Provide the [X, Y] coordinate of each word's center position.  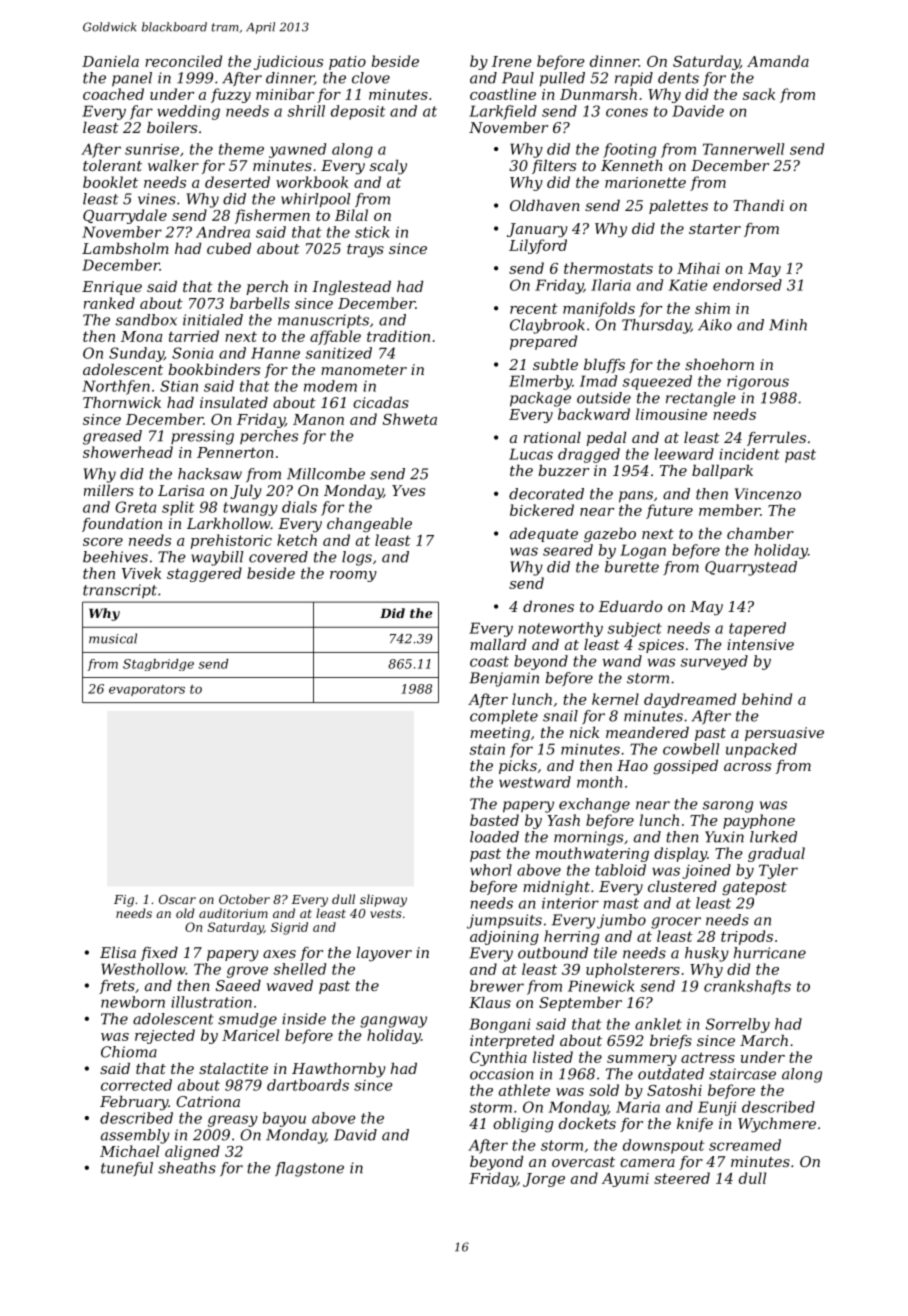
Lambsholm [125, 248]
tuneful [127, 1169]
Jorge [544, 1180]
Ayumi [625, 1180]
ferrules [776, 439]
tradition [398, 336]
